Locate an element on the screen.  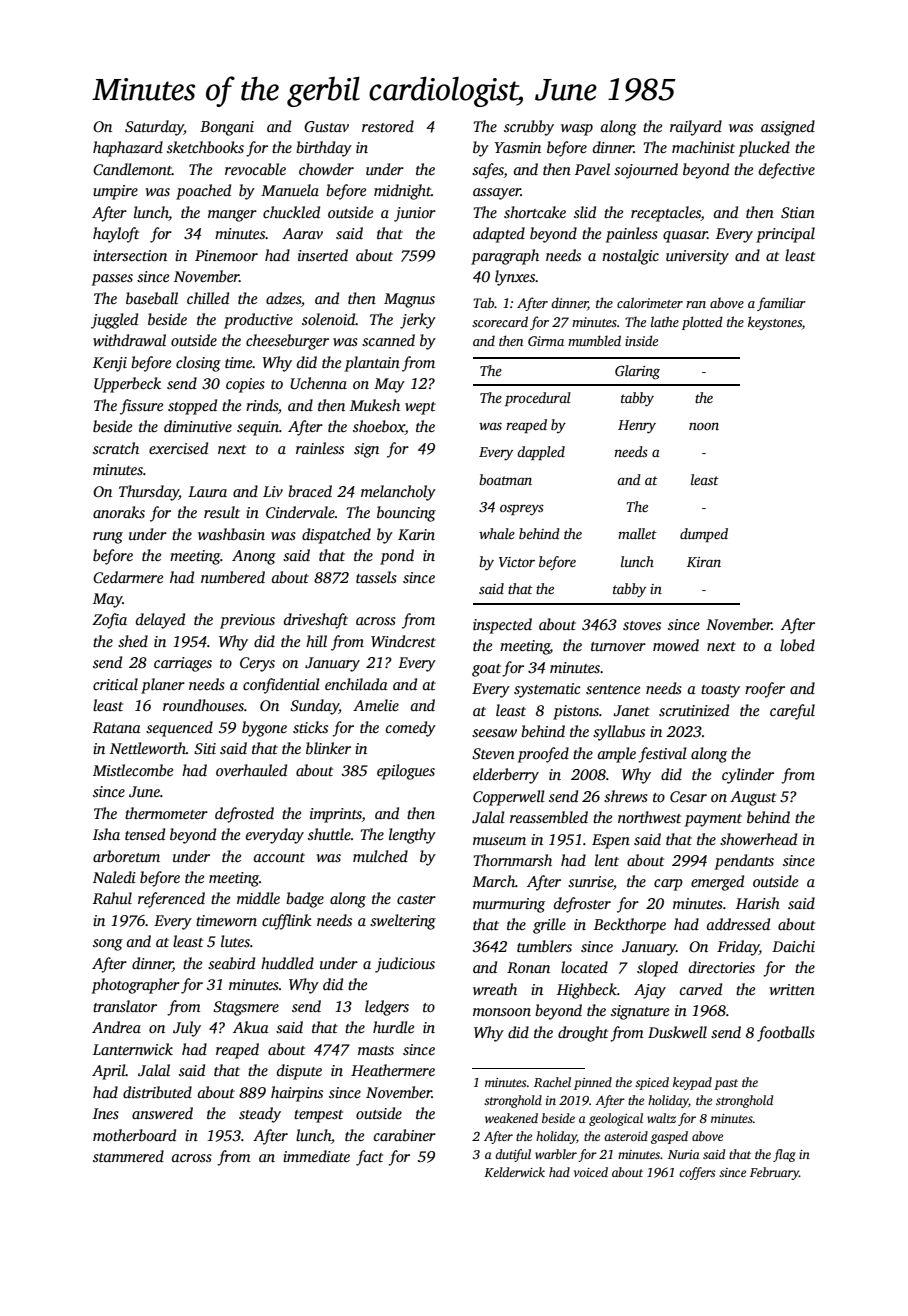
wept is located at coordinates (420, 408).
